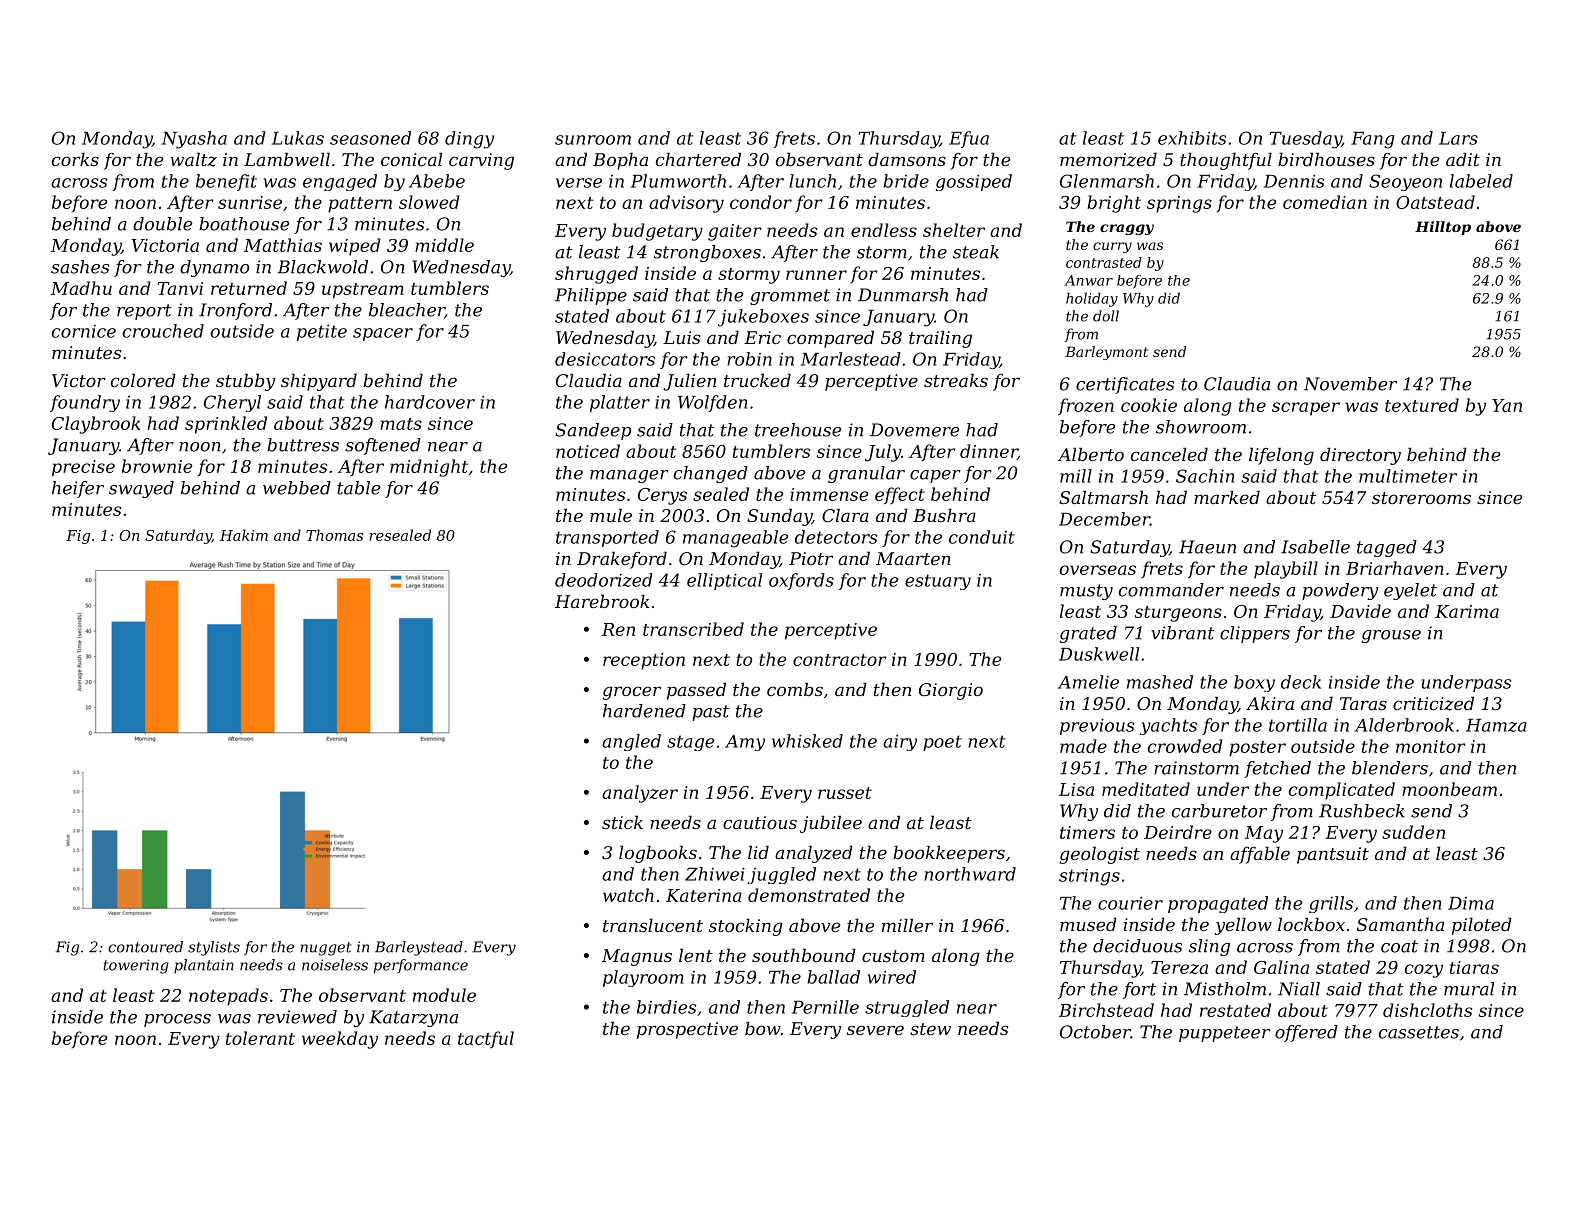 This document has width=1579, height=1220. Describe the element at coordinates (1207, 547) in the document. I see `Haeun` at that location.
